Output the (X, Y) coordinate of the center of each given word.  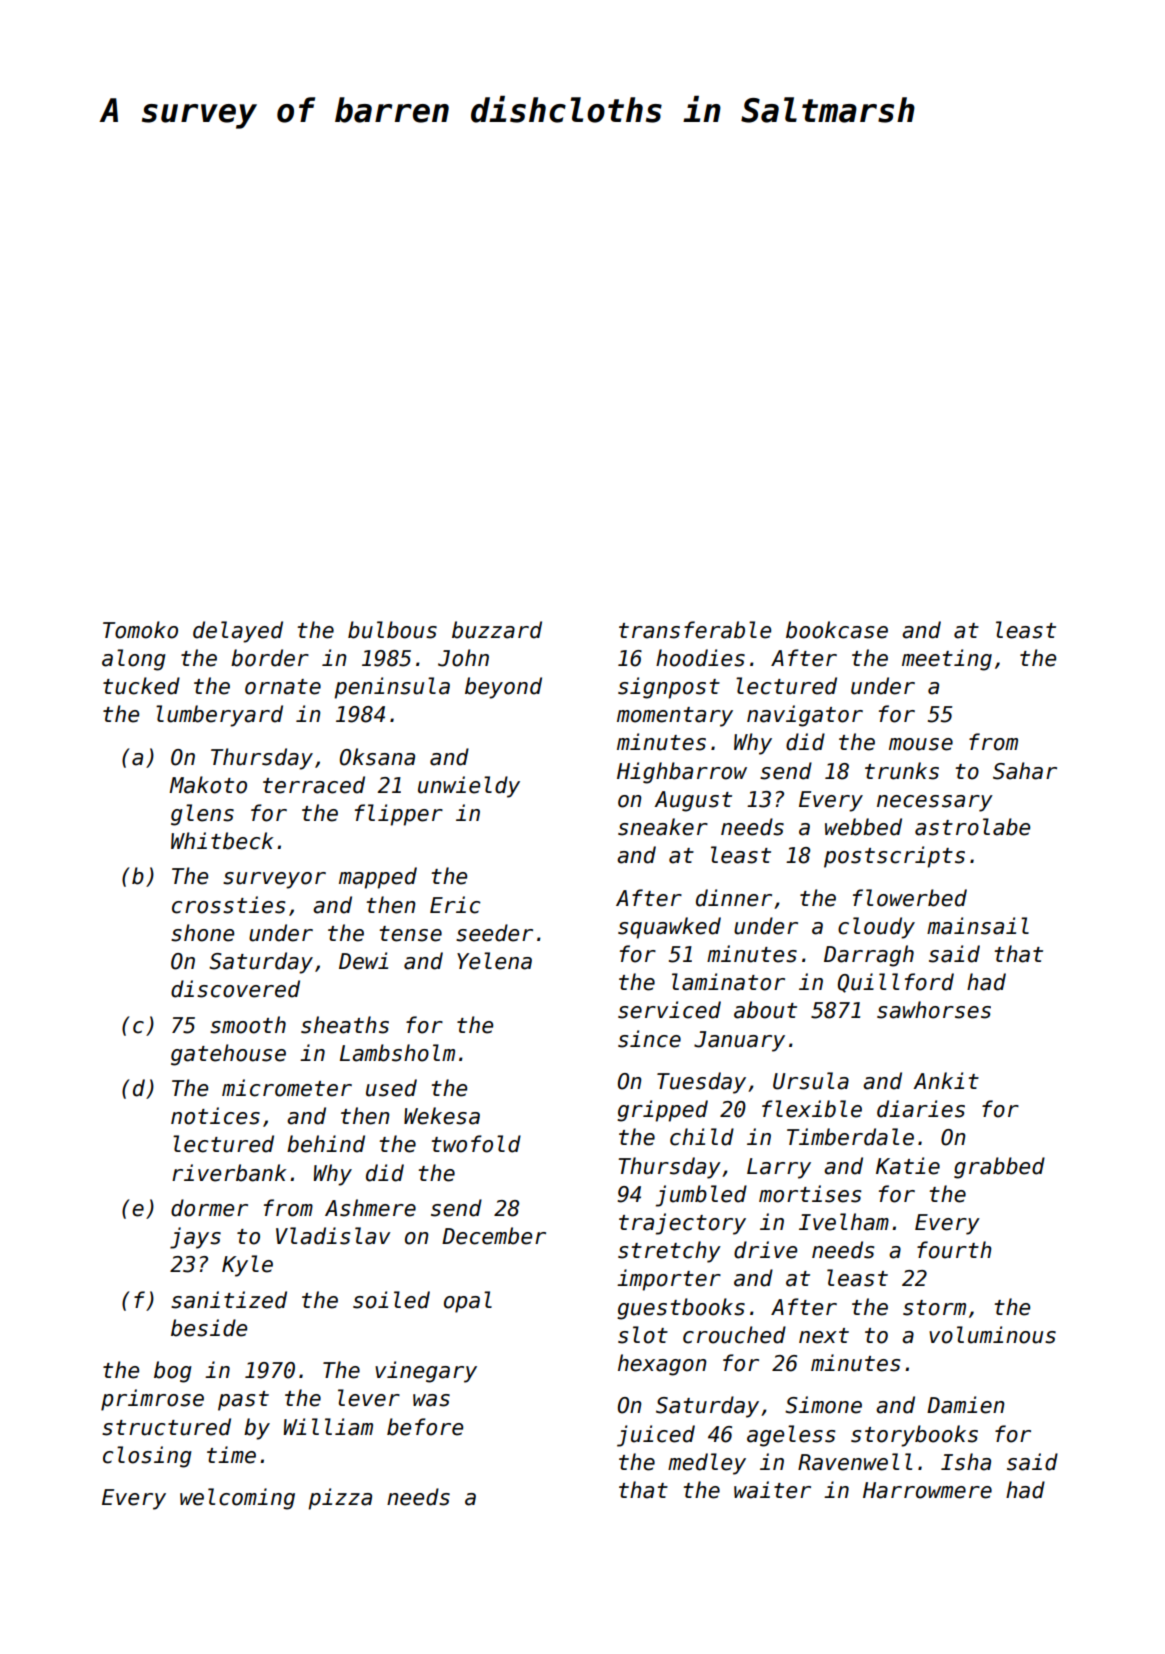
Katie (908, 1166)
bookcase (837, 630)
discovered (235, 989)
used (391, 1088)
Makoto (208, 785)
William (328, 1427)
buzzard (497, 630)
